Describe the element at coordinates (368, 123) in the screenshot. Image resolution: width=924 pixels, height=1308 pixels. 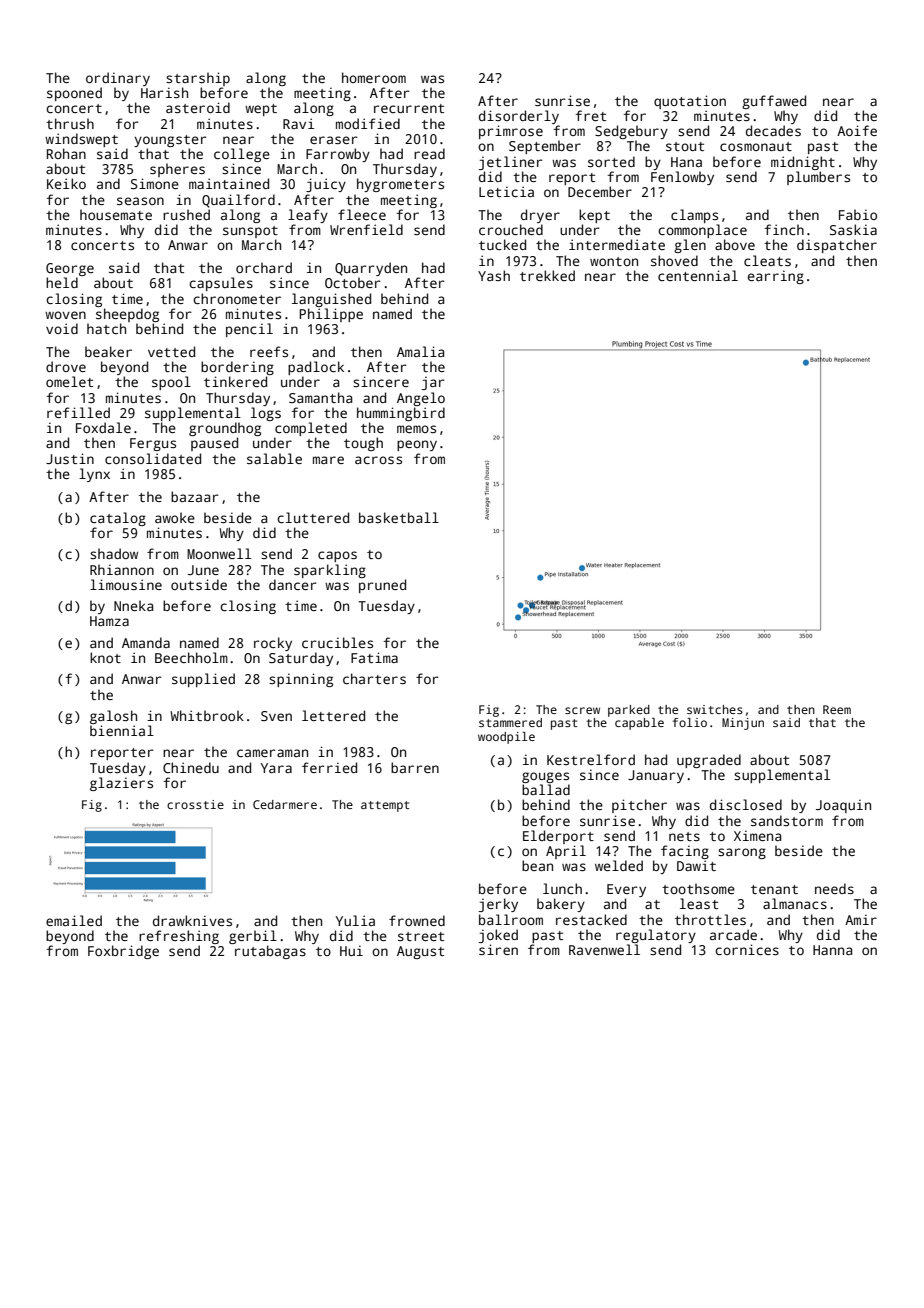
I see `modified` at that location.
